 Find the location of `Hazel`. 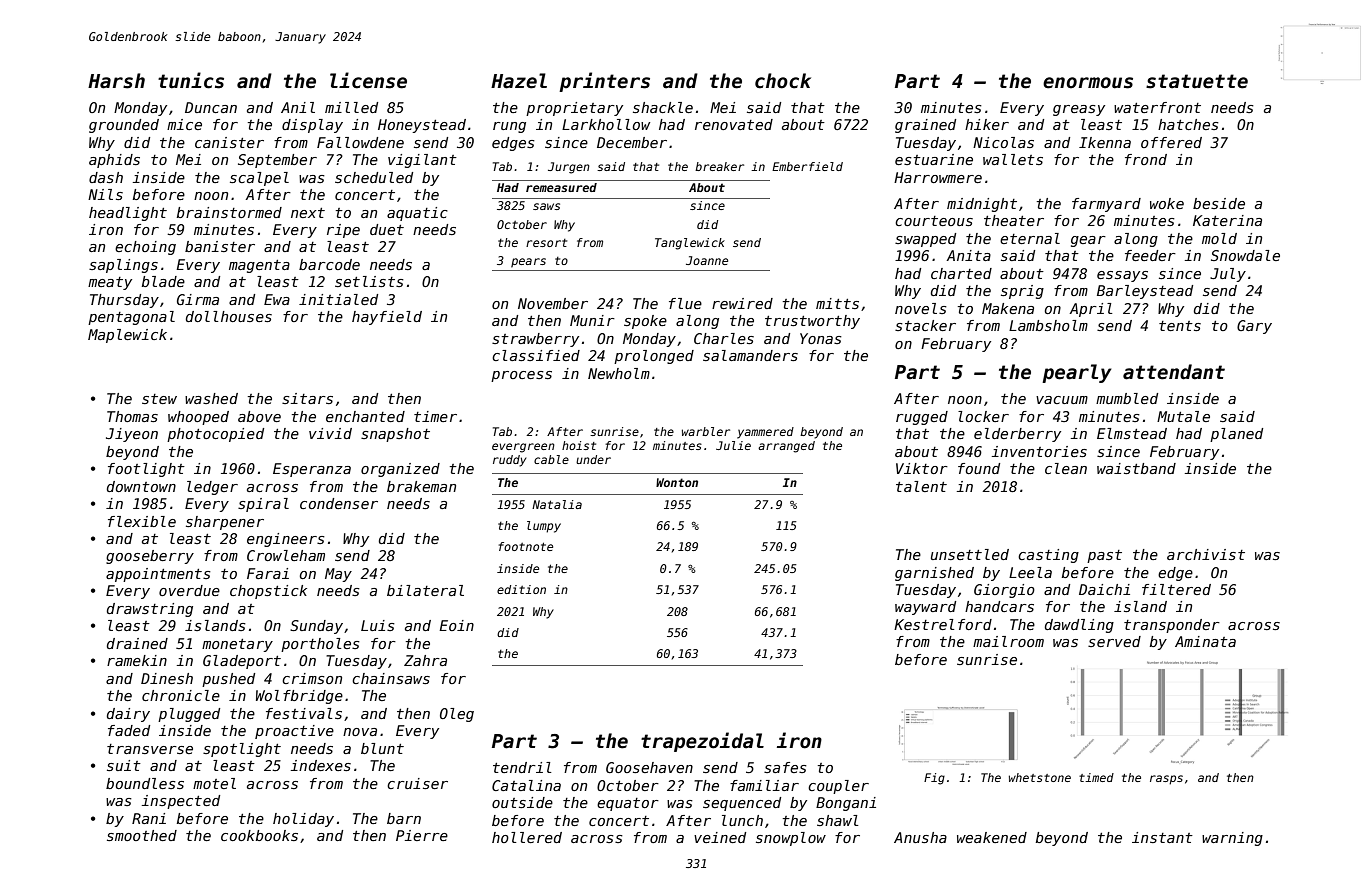

Hazel is located at coordinates (519, 81).
